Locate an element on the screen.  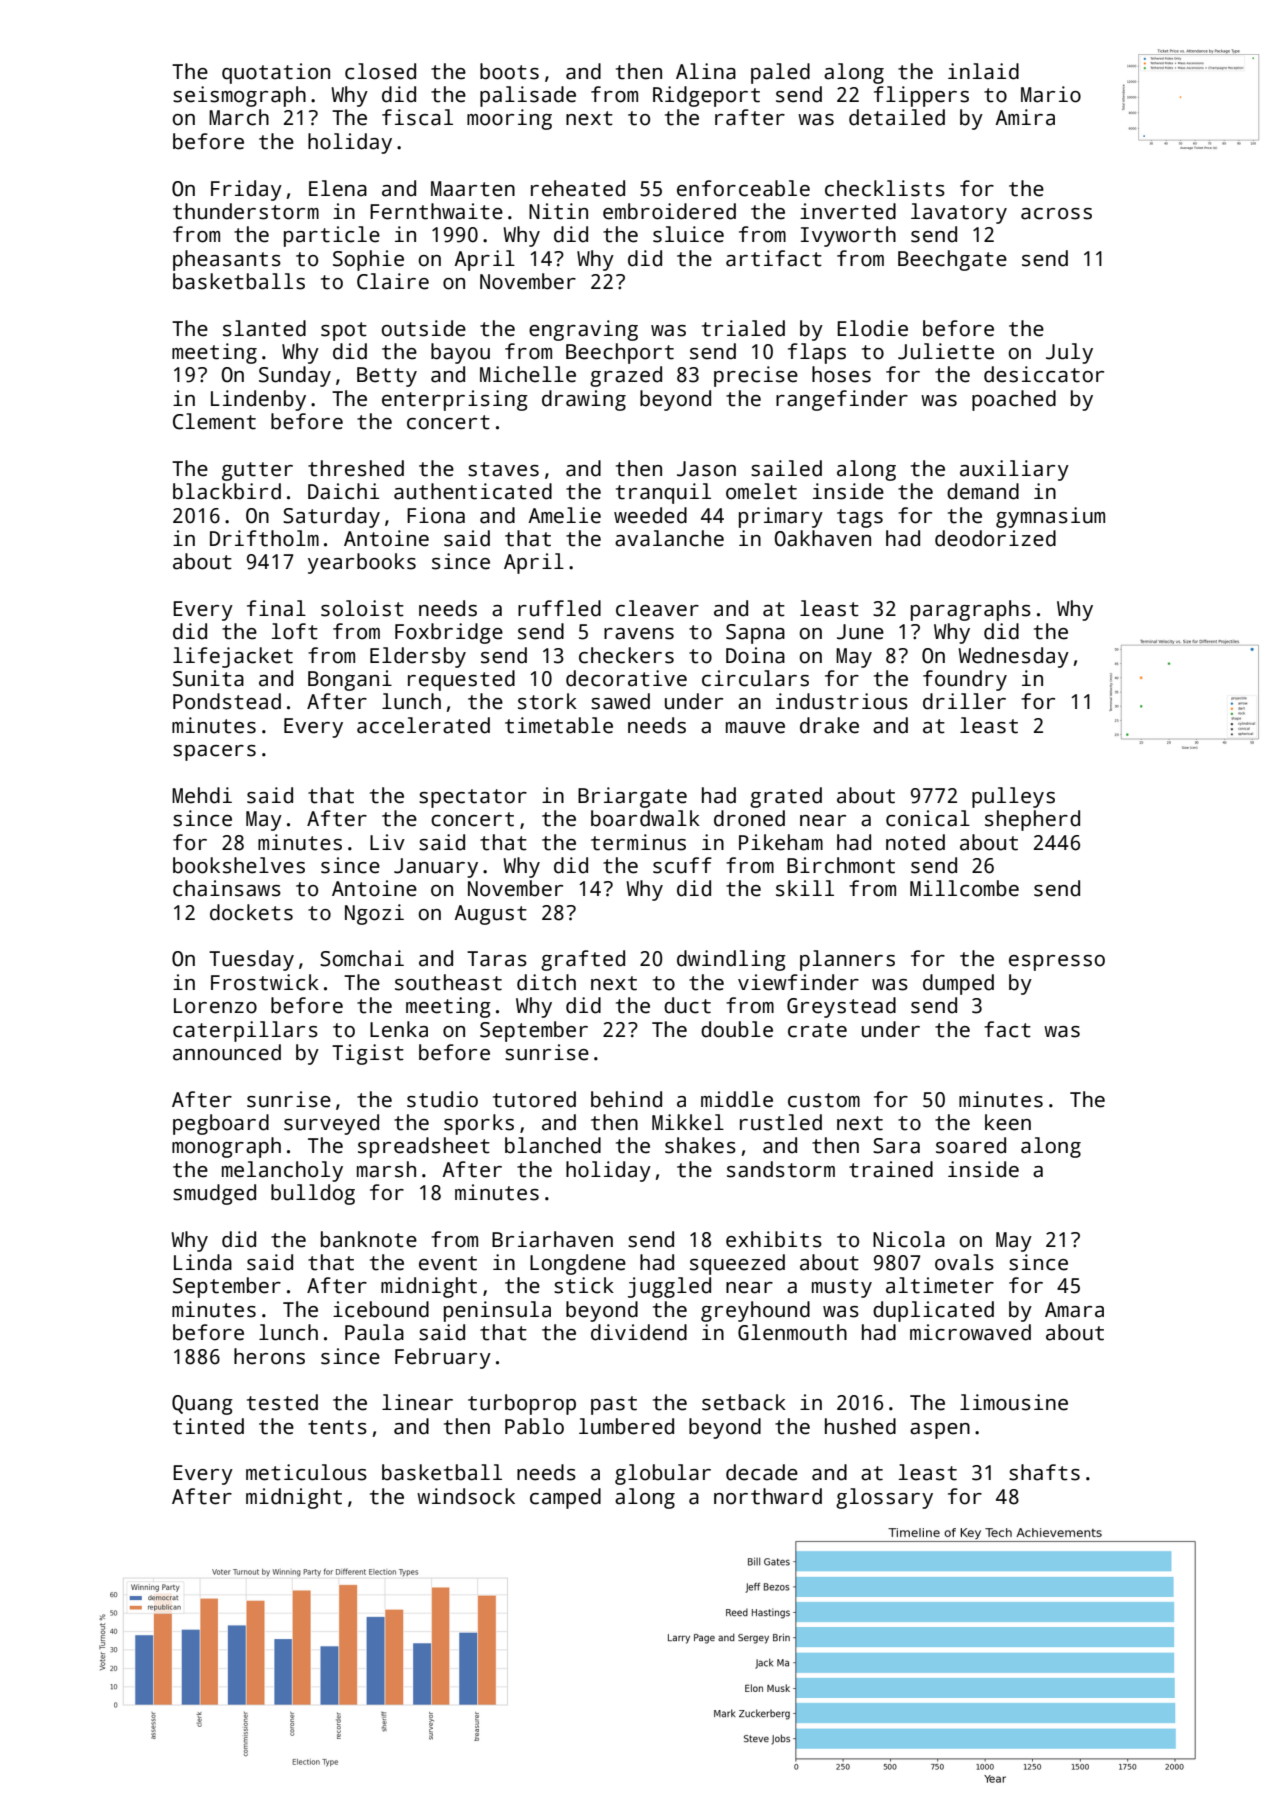
pheasants is located at coordinates (227, 260).
